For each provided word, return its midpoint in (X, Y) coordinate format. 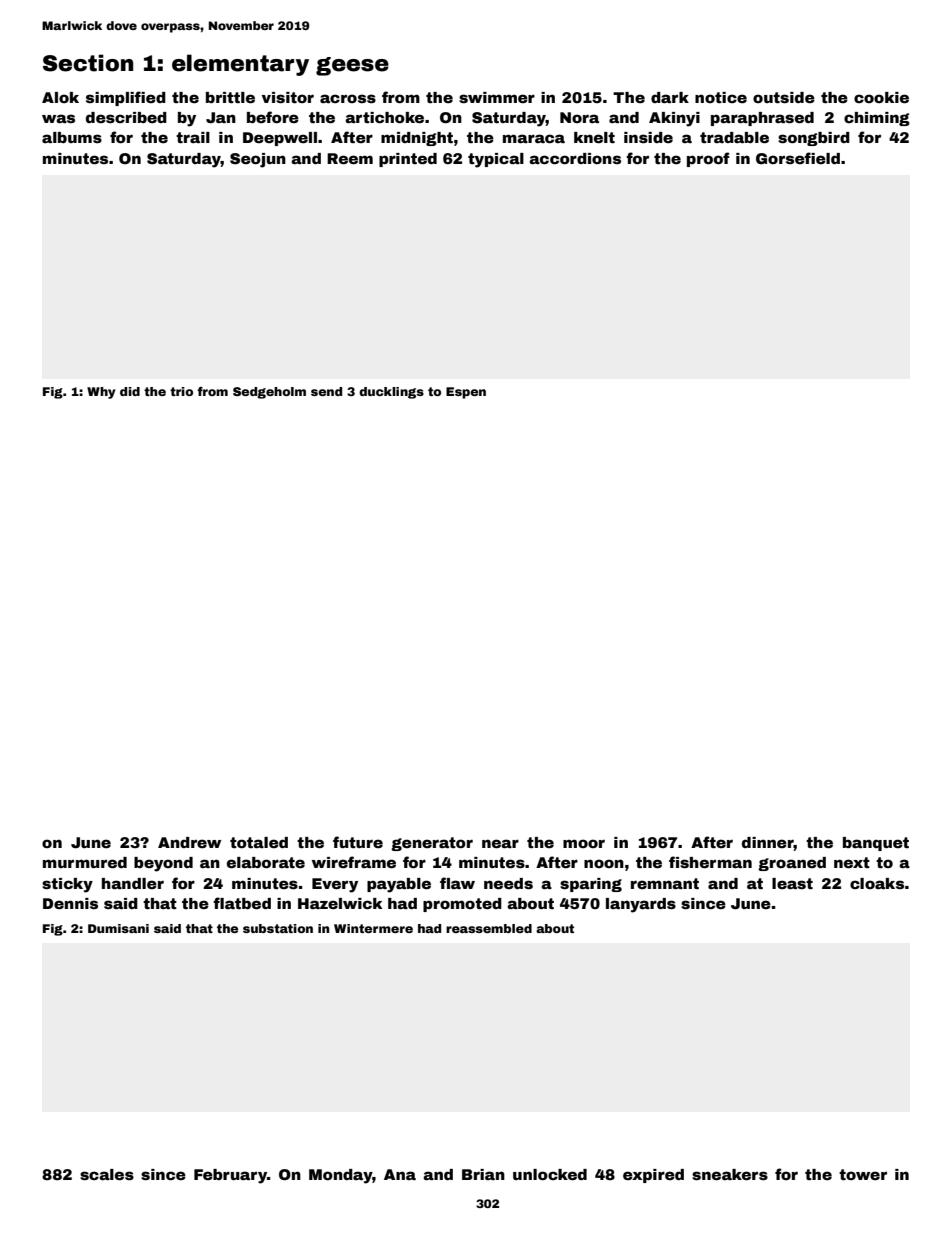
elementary (240, 65)
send (326, 391)
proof (708, 159)
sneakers (730, 1174)
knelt (594, 137)
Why (101, 393)
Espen (466, 393)
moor (584, 843)
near (500, 843)
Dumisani (118, 928)
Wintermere (373, 928)
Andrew (189, 842)
